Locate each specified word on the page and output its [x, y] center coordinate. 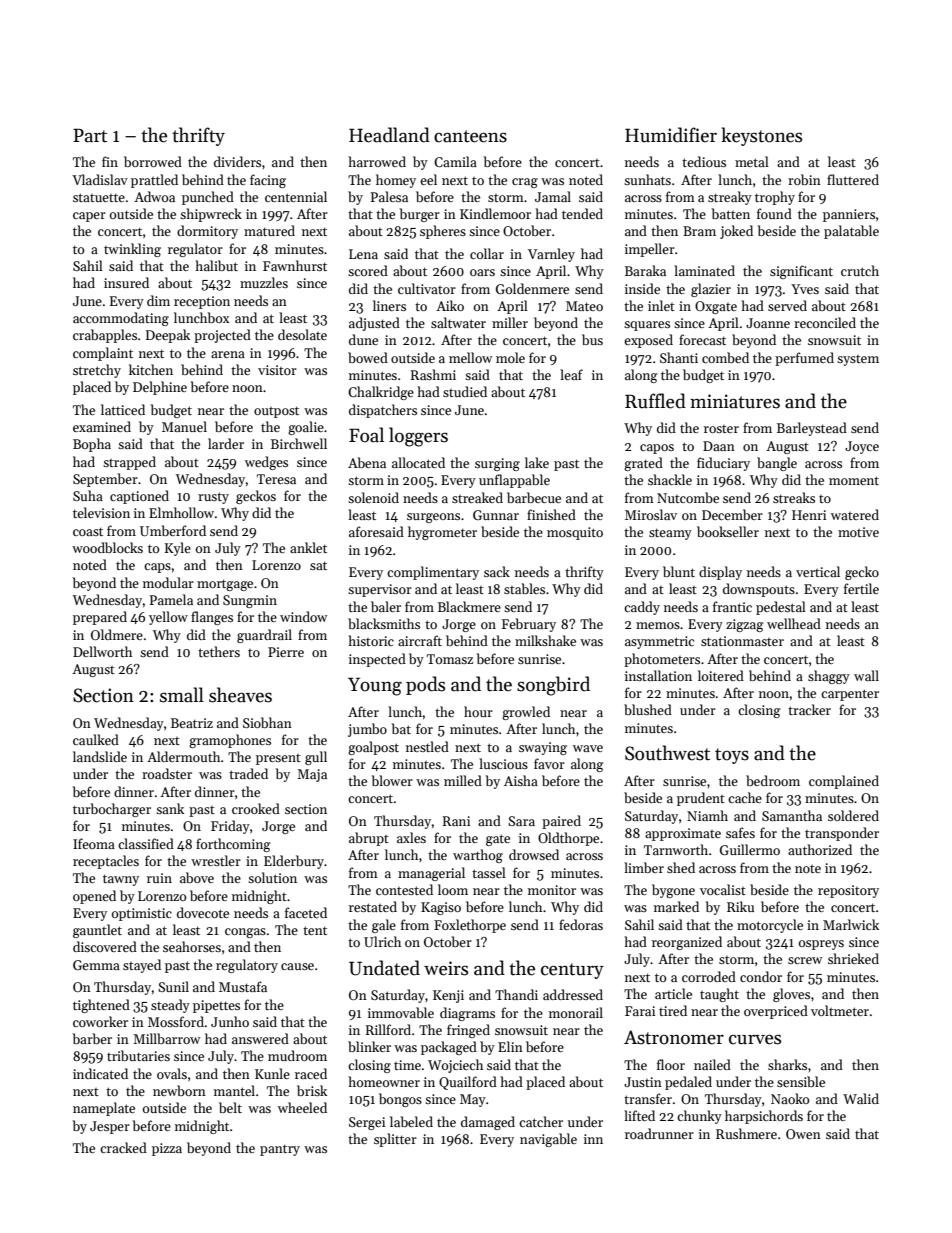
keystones [761, 136]
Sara [521, 821]
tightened [101, 1006]
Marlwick [851, 924]
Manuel [184, 426]
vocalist [723, 889]
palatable [851, 232]
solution [272, 877]
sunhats [647, 179]
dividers [237, 161]
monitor [552, 890]
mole [510, 357]
